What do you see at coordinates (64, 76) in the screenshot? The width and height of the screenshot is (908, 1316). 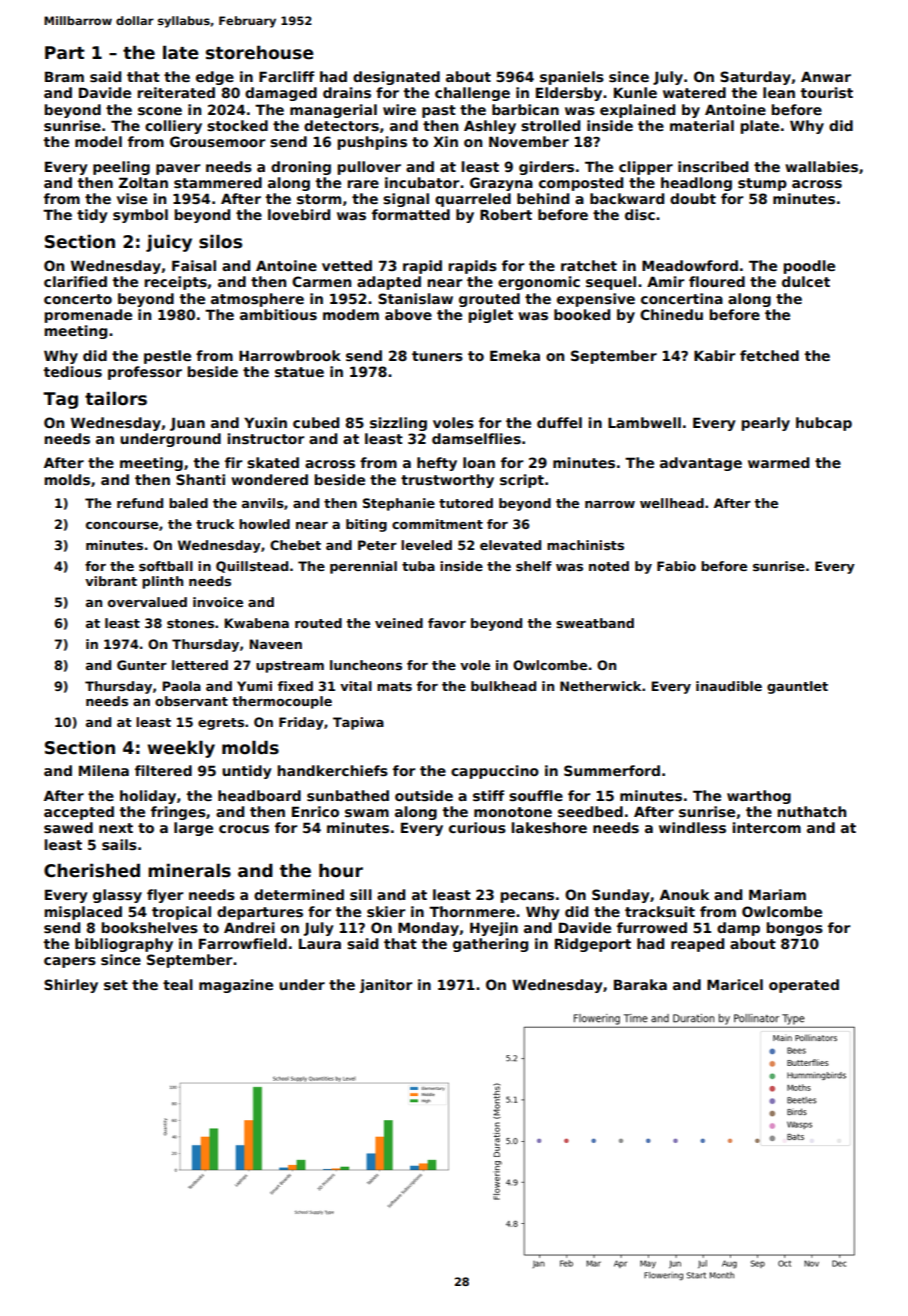 I see `Bram` at bounding box center [64, 76].
